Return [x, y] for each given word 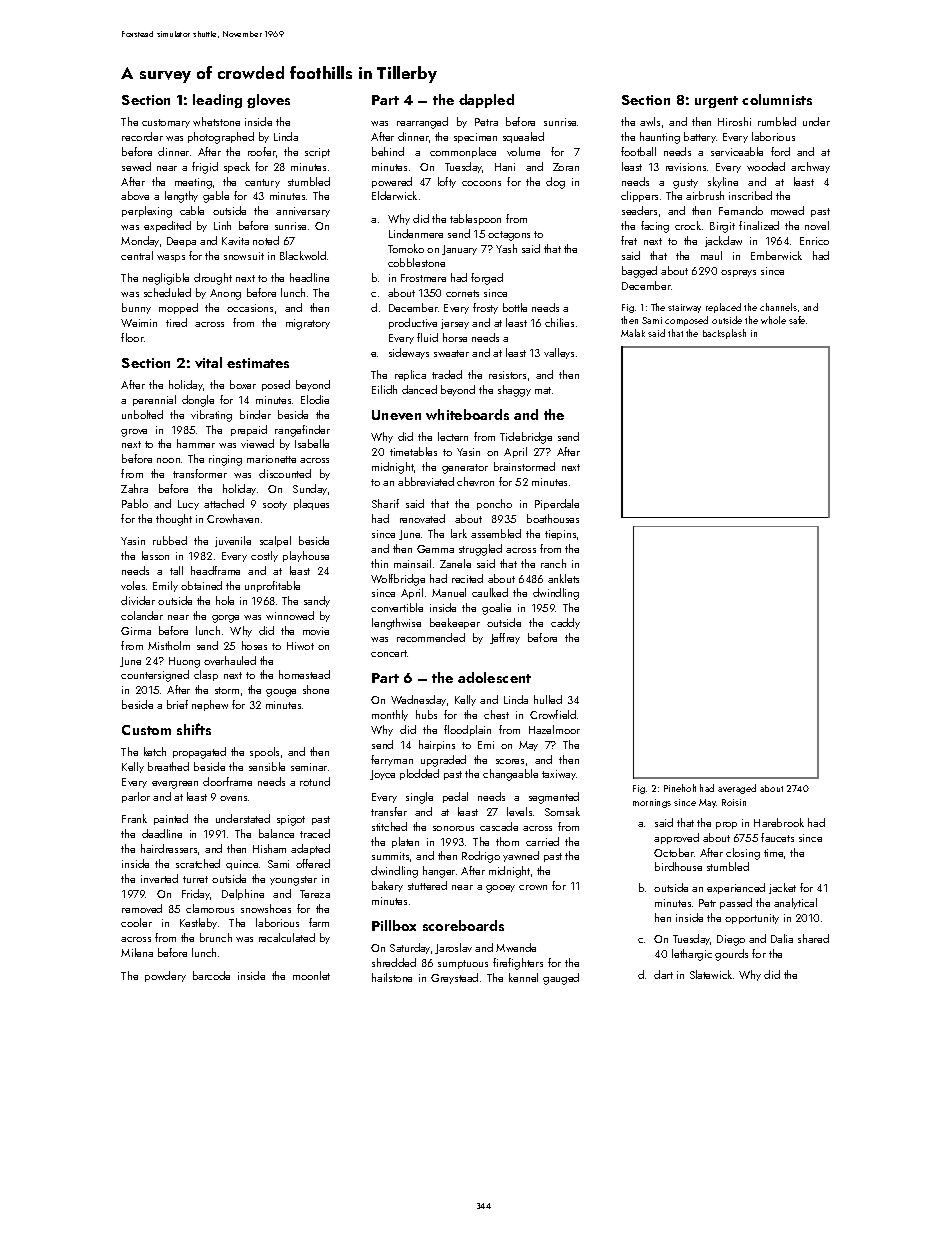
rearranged [422, 123]
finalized [759, 225]
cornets [462, 293]
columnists [777, 99]
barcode [211, 975]
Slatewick [711, 974]
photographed [221, 138]
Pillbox [394, 925]
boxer [243, 384]
